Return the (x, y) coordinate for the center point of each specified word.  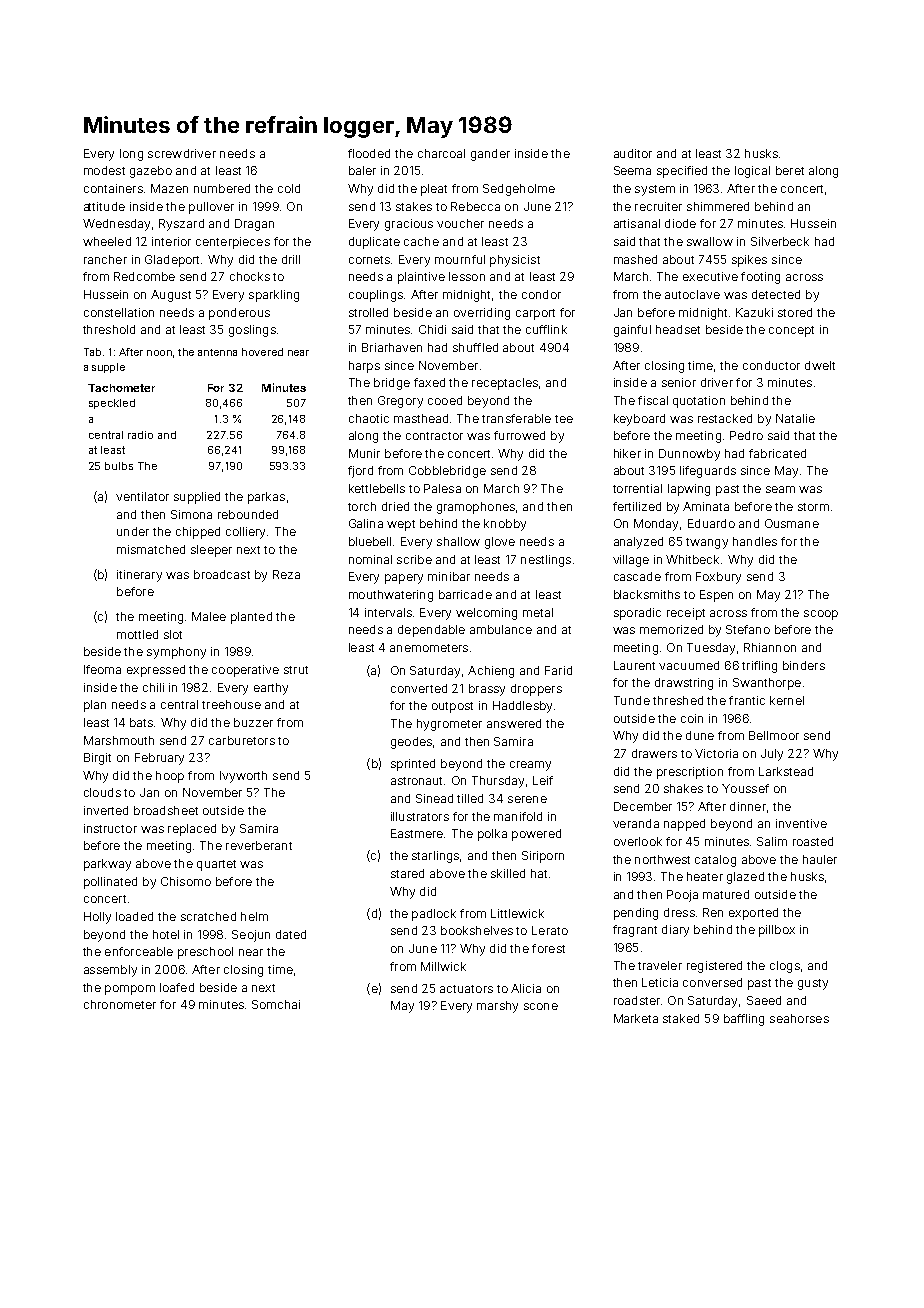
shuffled (475, 347)
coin (692, 718)
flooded (369, 153)
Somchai (276, 1004)
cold (289, 188)
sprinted (413, 765)
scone (541, 1006)
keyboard (639, 420)
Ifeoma (102, 669)
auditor (633, 153)
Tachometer (121, 388)
